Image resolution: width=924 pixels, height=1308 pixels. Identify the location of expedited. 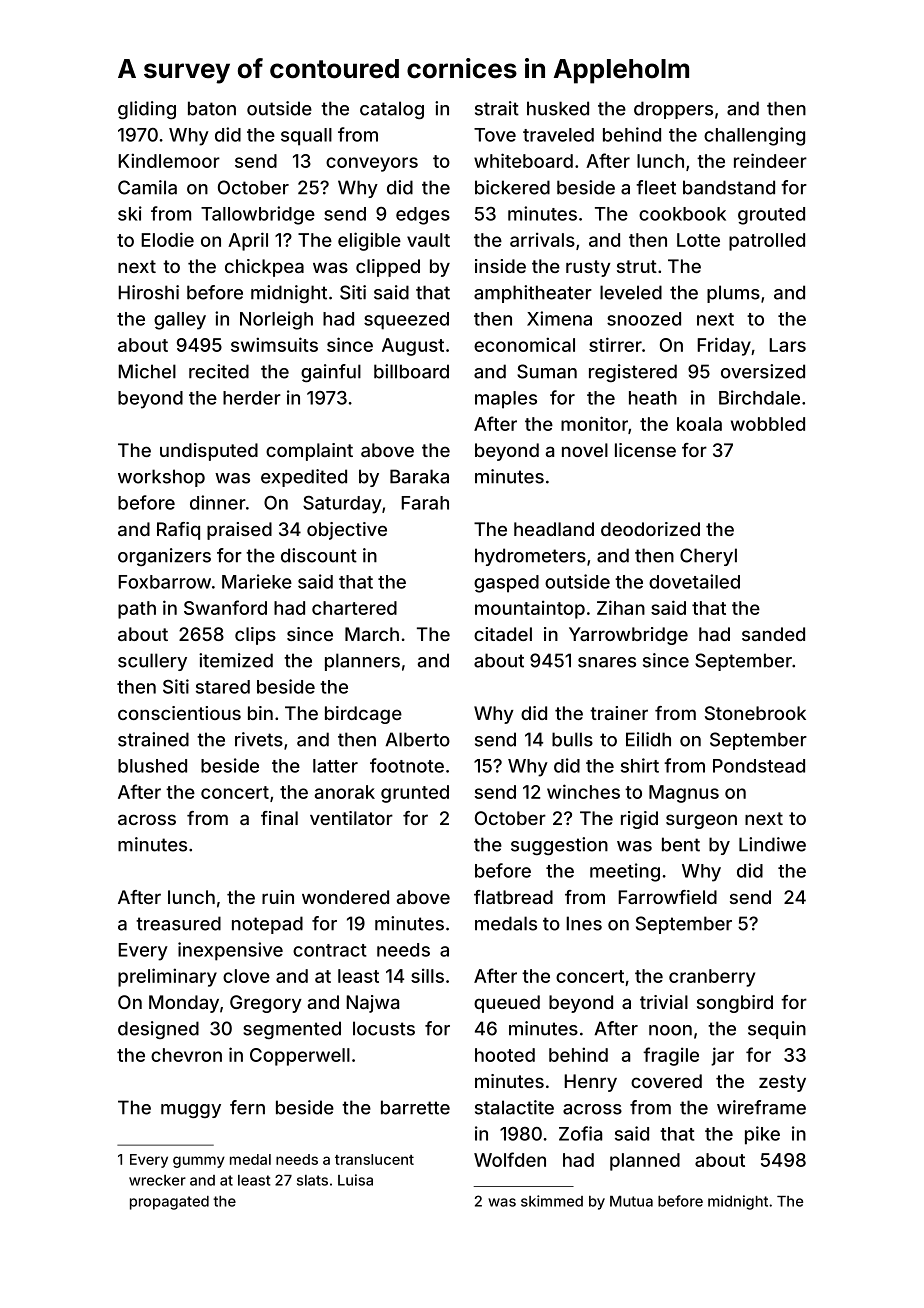
(304, 478).
